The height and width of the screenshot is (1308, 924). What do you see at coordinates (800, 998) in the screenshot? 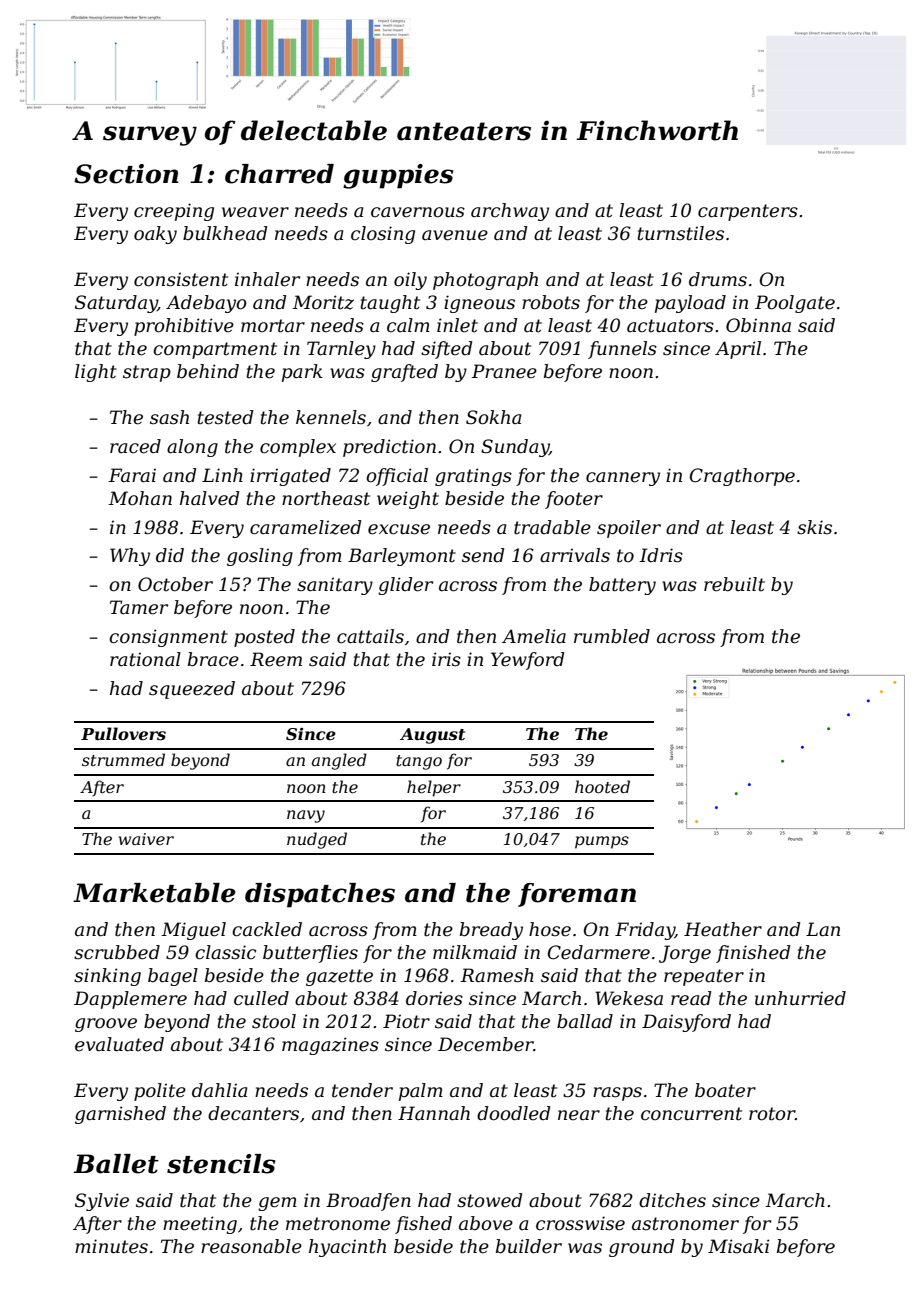
I see `unhurried` at bounding box center [800, 998].
